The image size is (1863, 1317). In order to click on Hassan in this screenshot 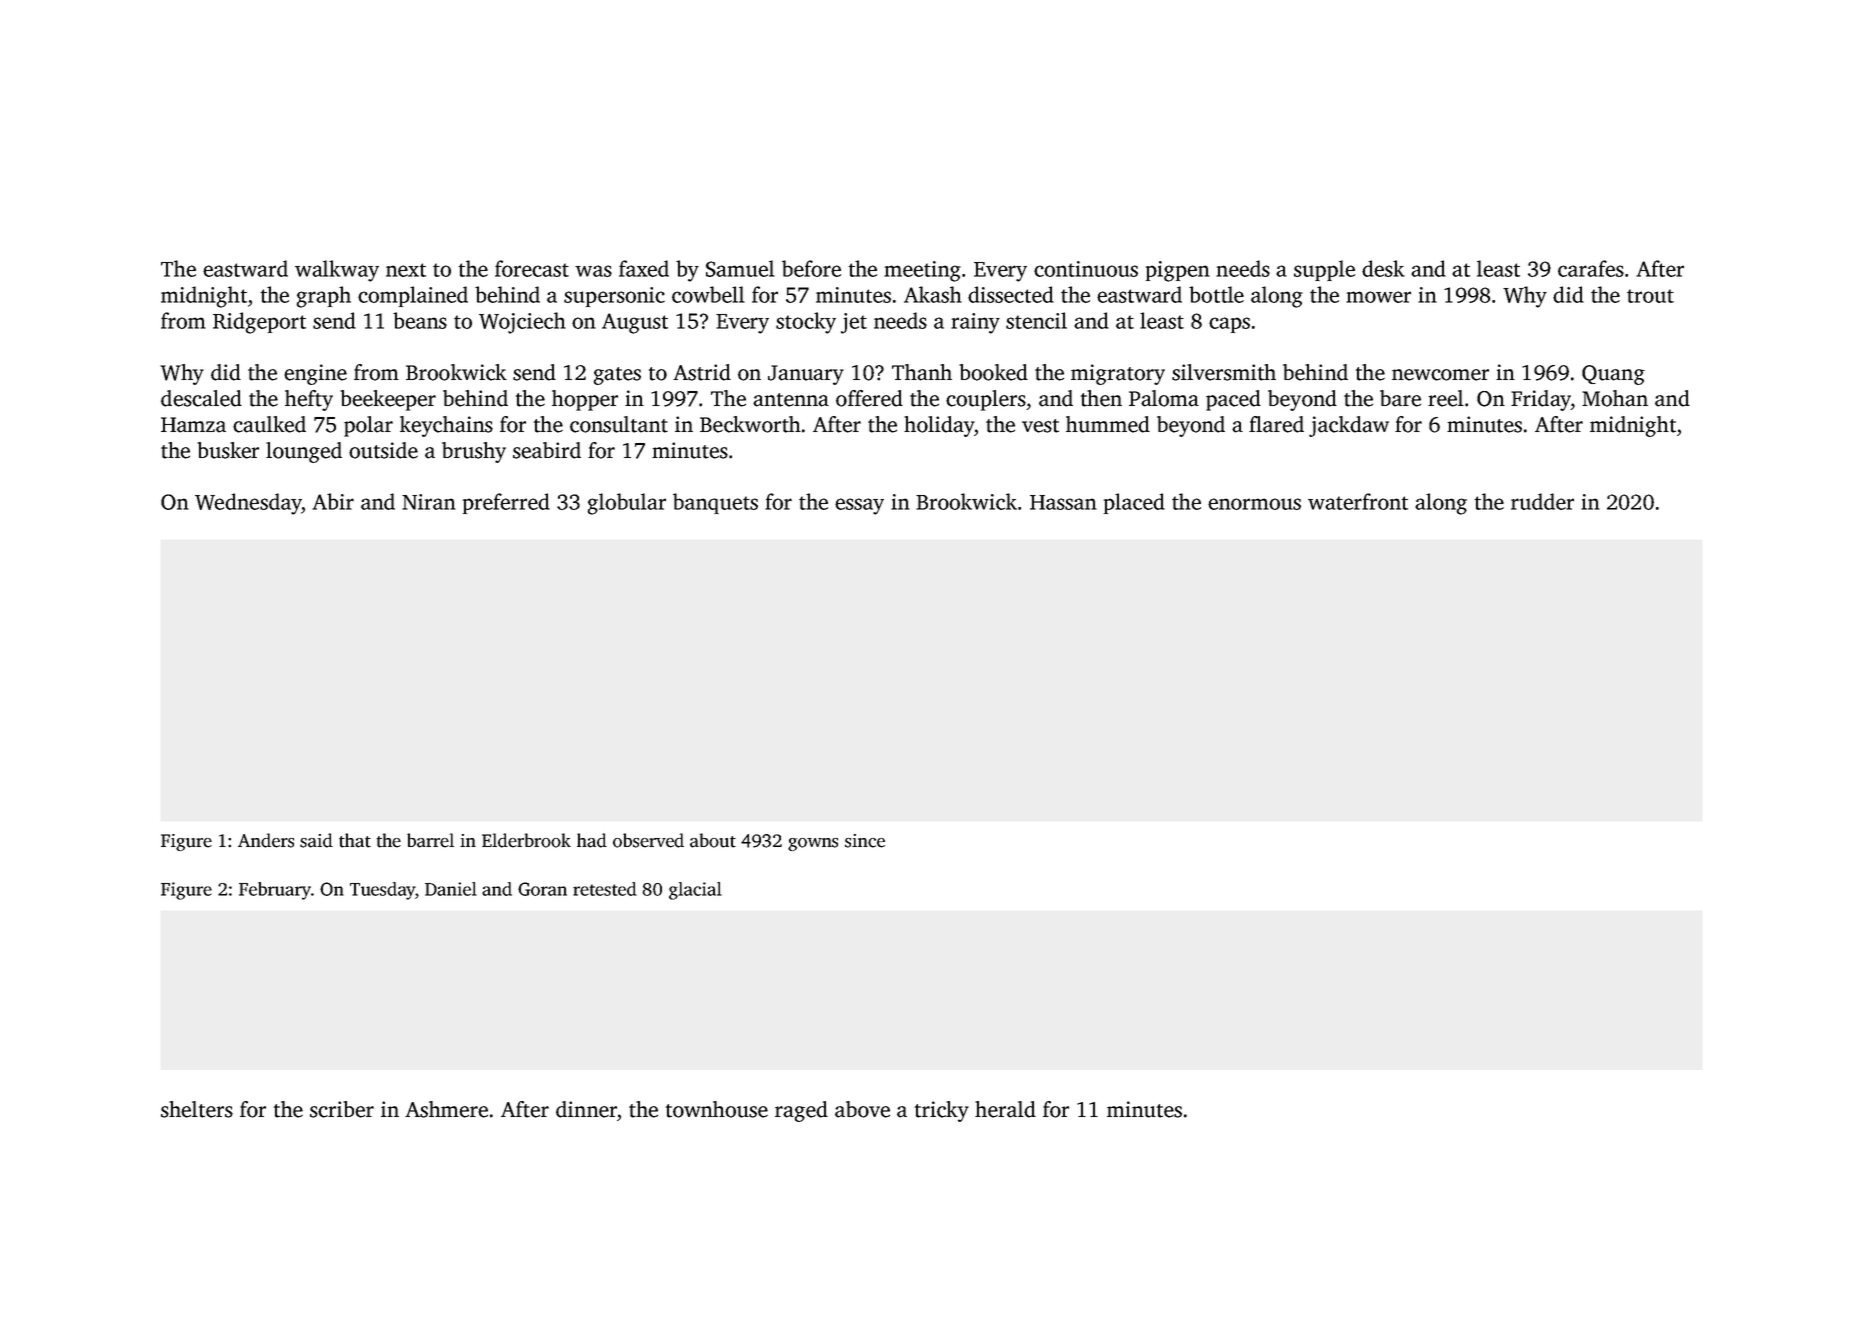, I will do `click(1063, 502)`.
